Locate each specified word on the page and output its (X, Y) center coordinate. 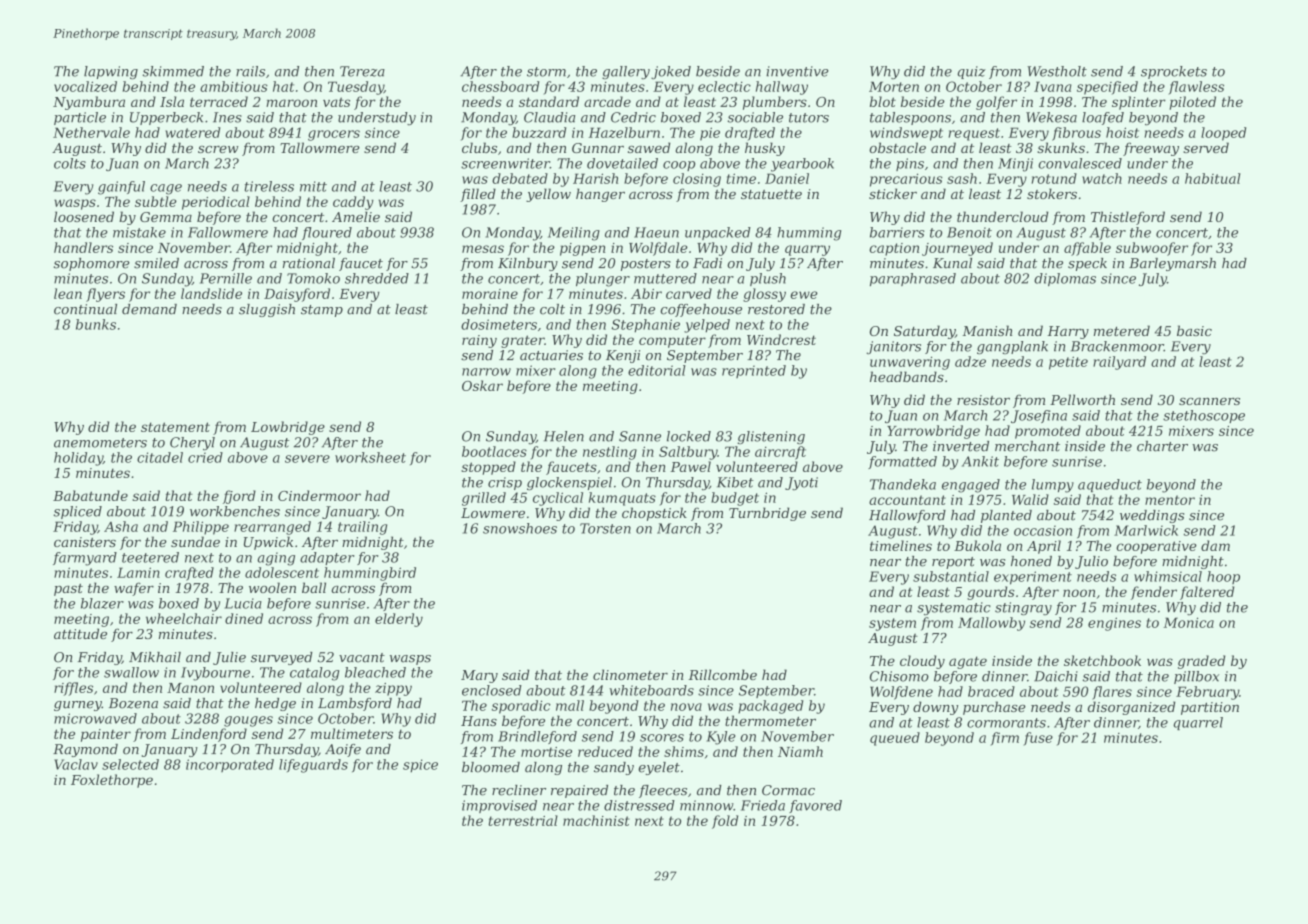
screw (218, 149)
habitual (1212, 178)
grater (523, 341)
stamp (322, 311)
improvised (499, 806)
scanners (1209, 401)
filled (478, 195)
